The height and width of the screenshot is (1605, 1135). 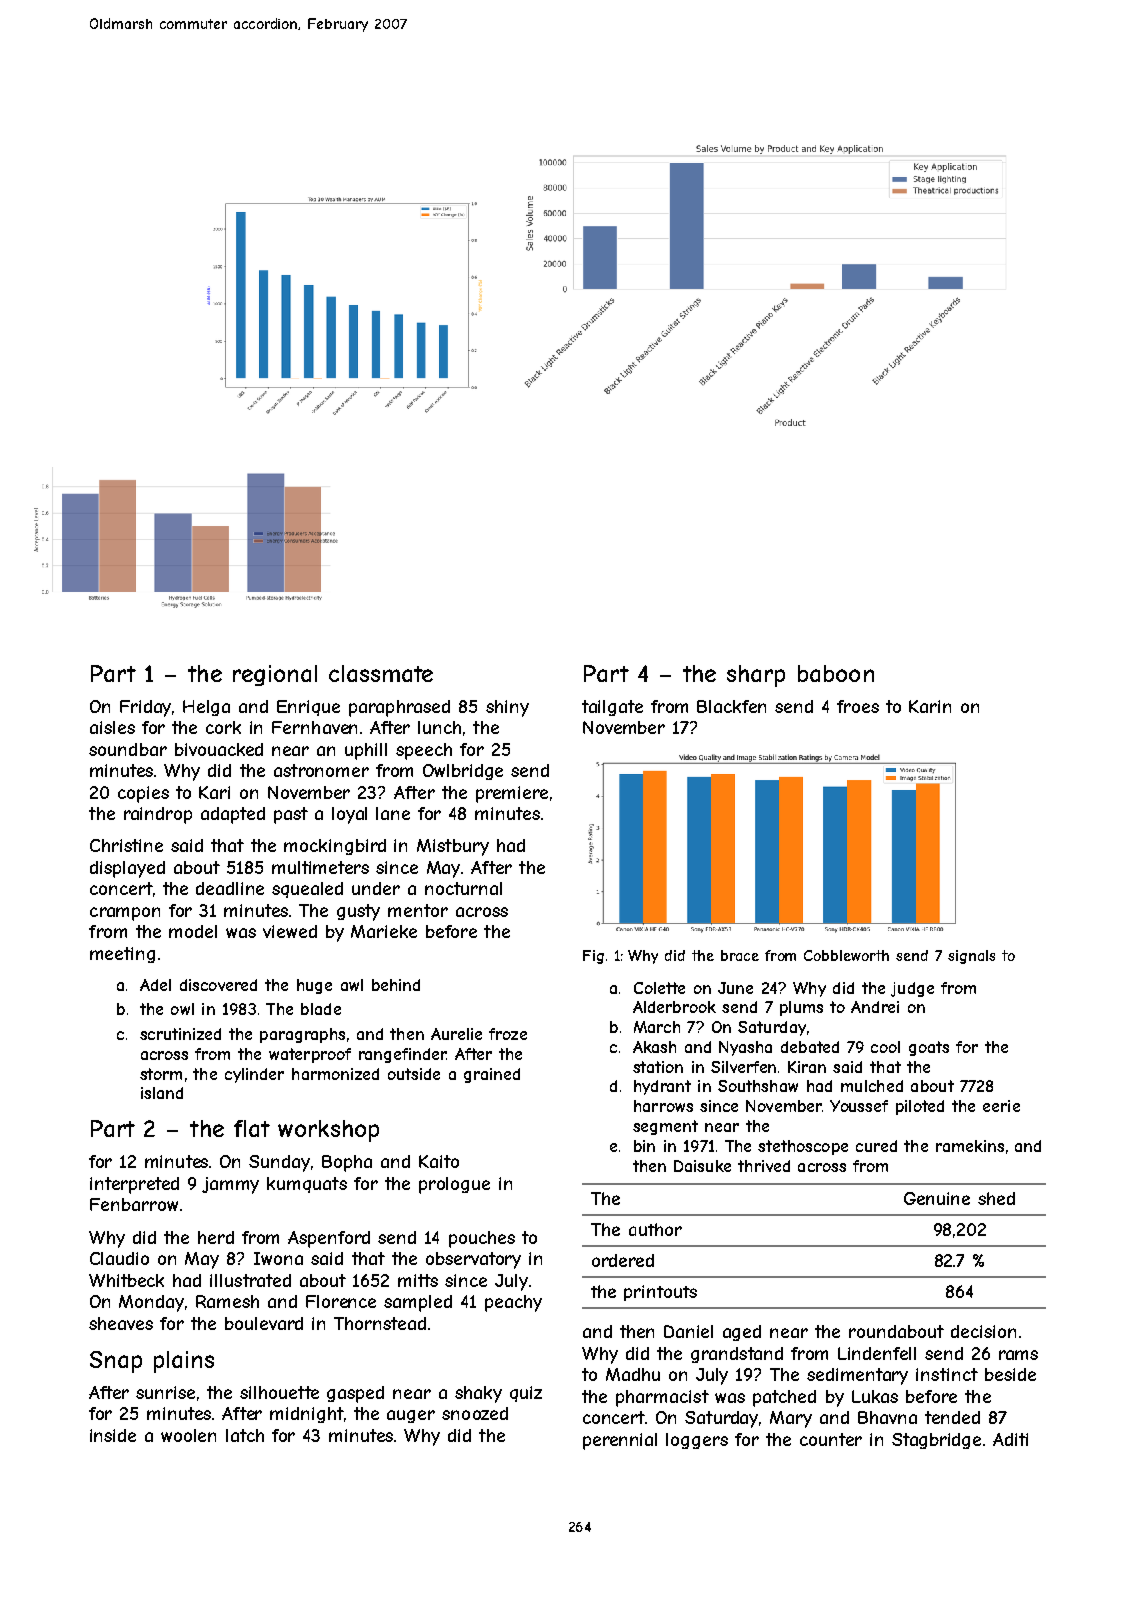 What do you see at coordinates (858, 706) in the screenshot?
I see `froes` at bounding box center [858, 706].
